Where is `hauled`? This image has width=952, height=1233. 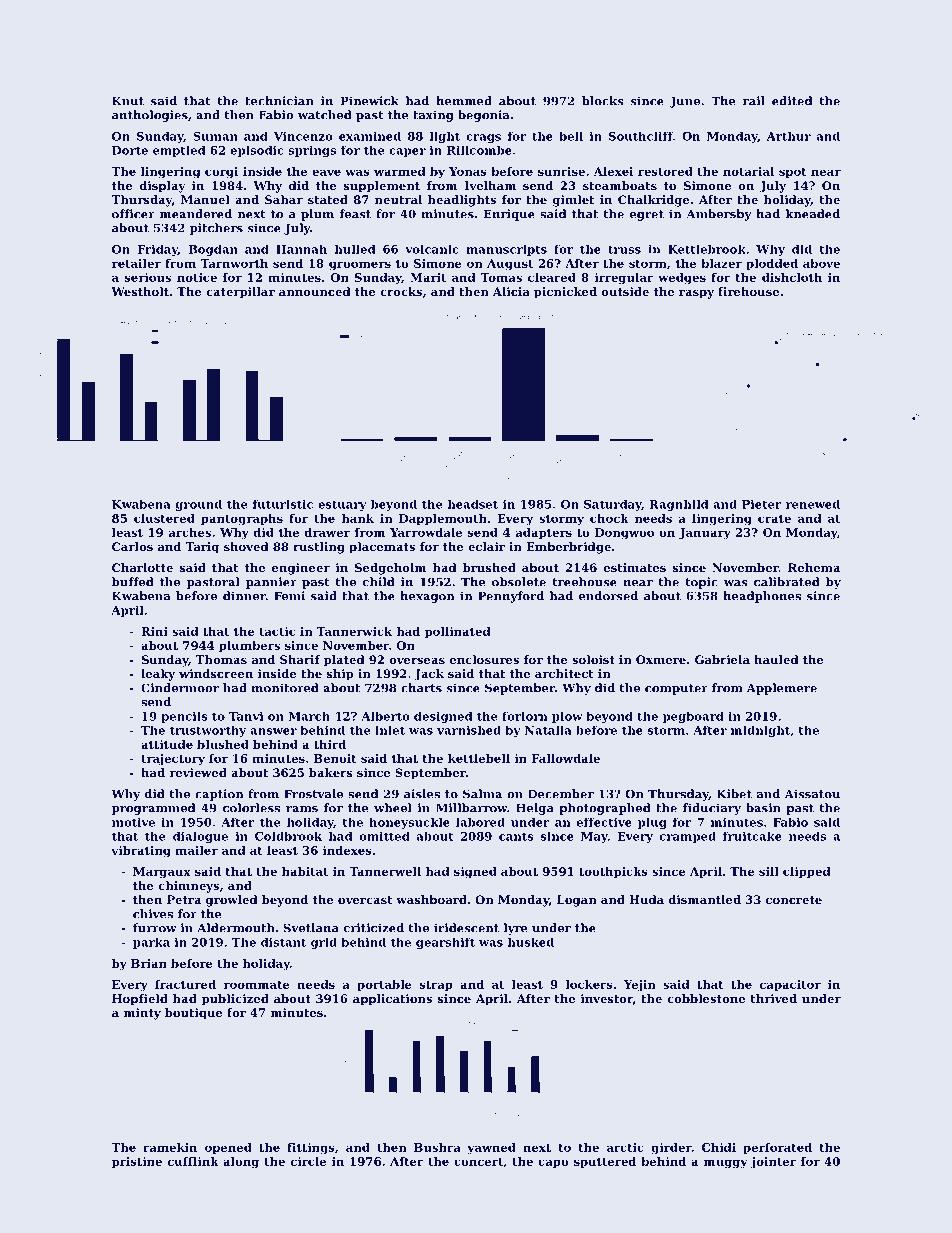
hauled is located at coordinates (776, 659).
